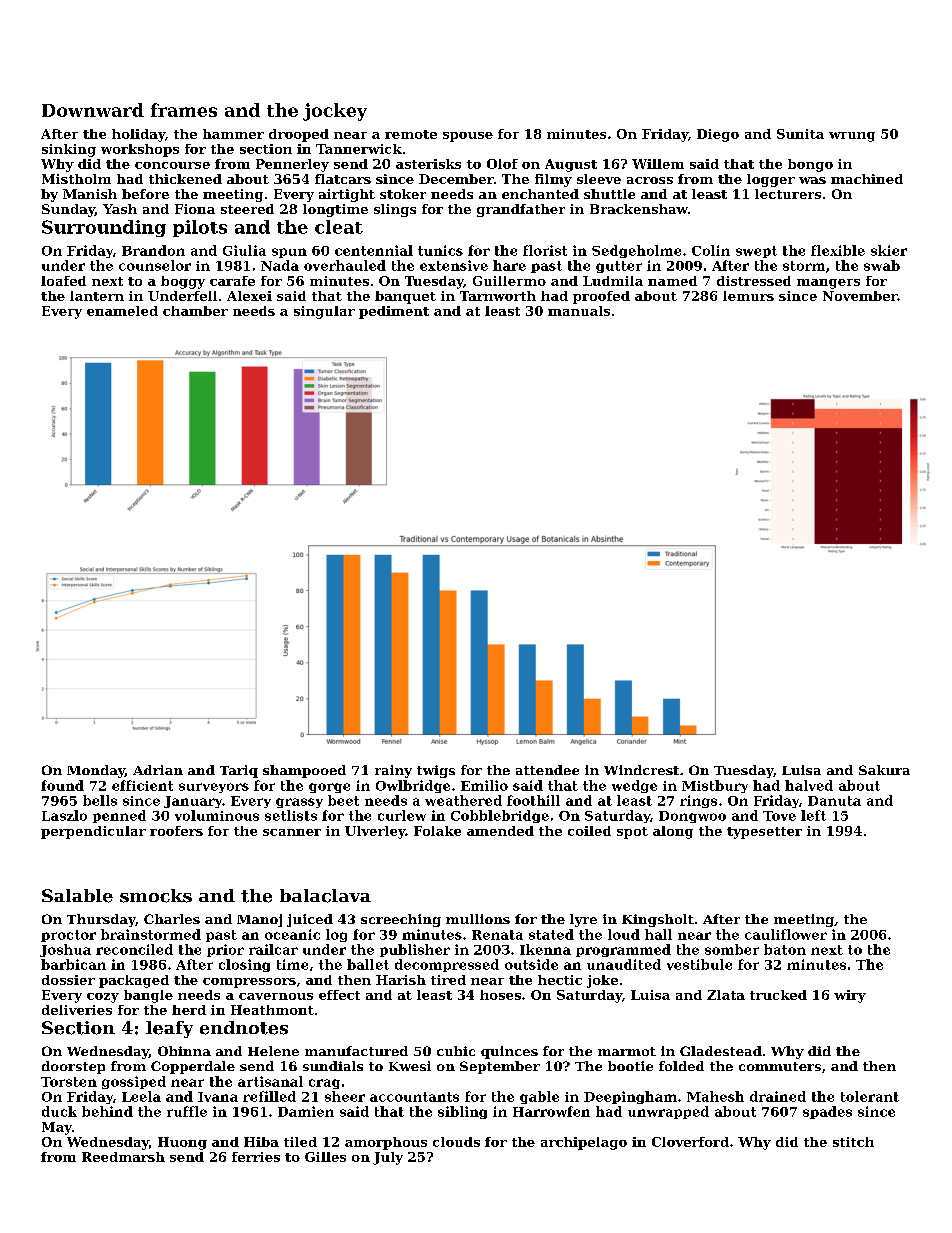  What do you see at coordinates (189, 1010) in the screenshot?
I see `herd` at bounding box center [189, 1010].
